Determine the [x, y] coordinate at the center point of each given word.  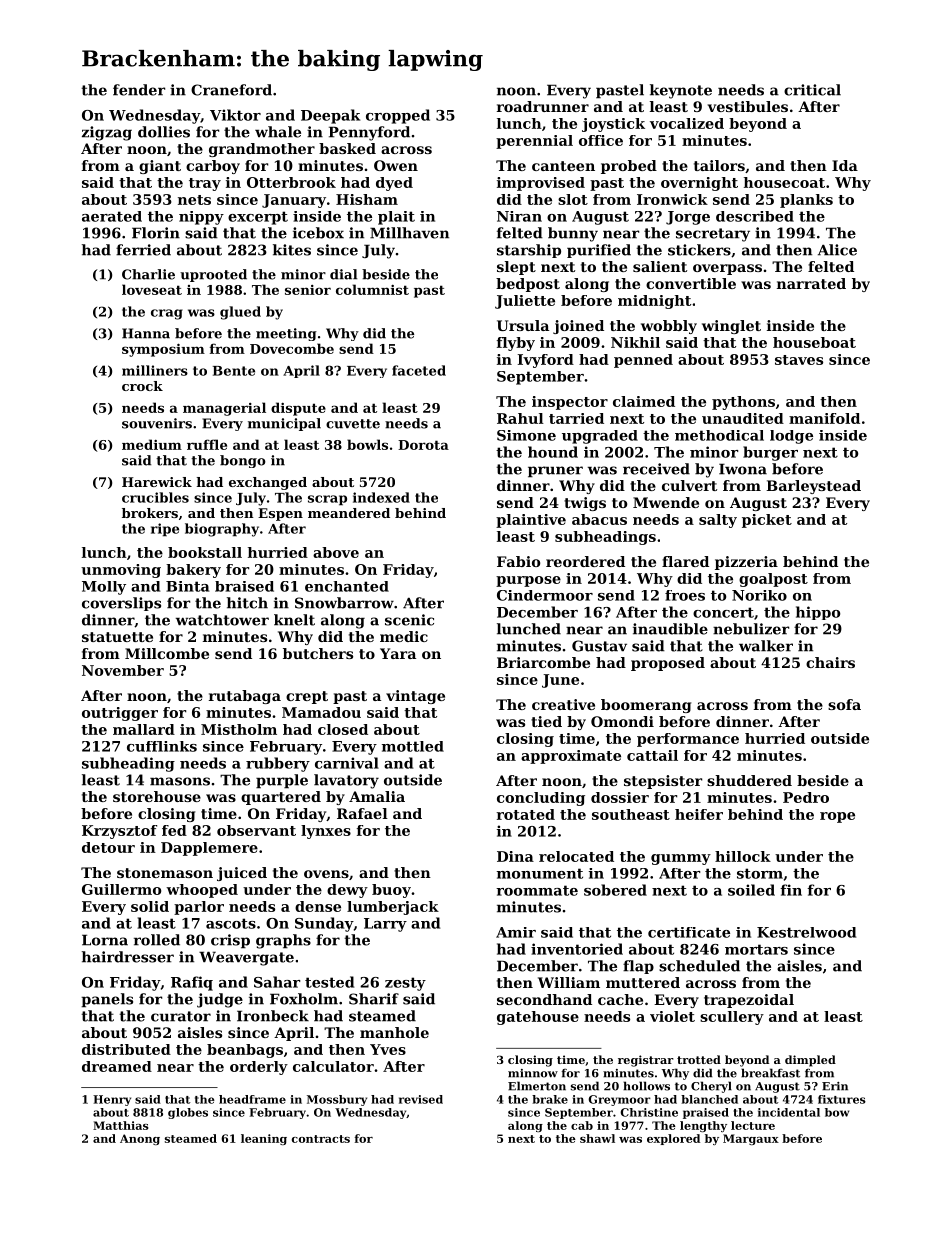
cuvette [353, 424]
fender [139, 90]
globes [188, 1113]
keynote [681, 91]
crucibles [155, 497]
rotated [526, 814]
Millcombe [167, 653]
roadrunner [543, 106]
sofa [844, 704]
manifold [824, 418]
